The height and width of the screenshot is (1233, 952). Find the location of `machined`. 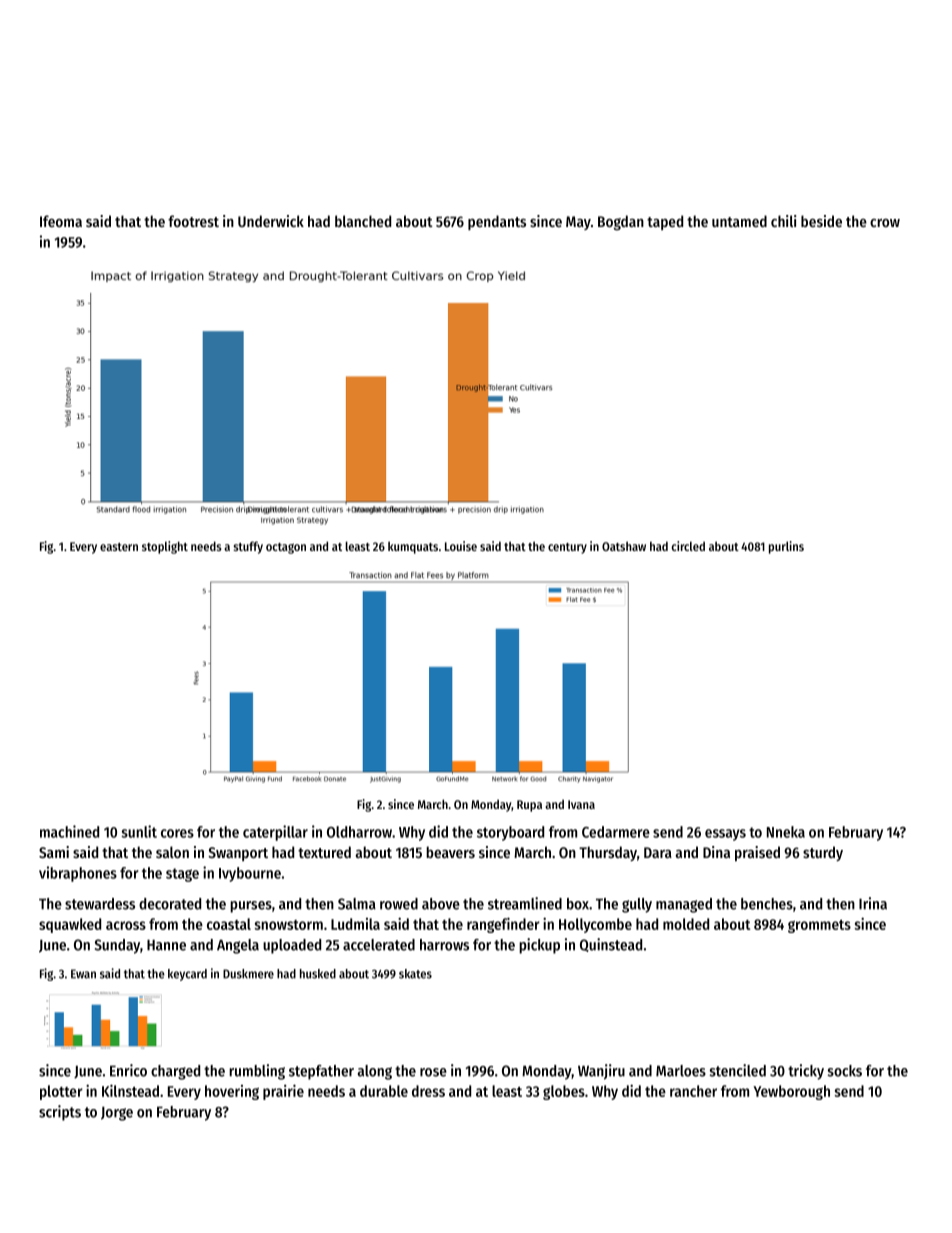

machined is located at coordinates (69, 831).
